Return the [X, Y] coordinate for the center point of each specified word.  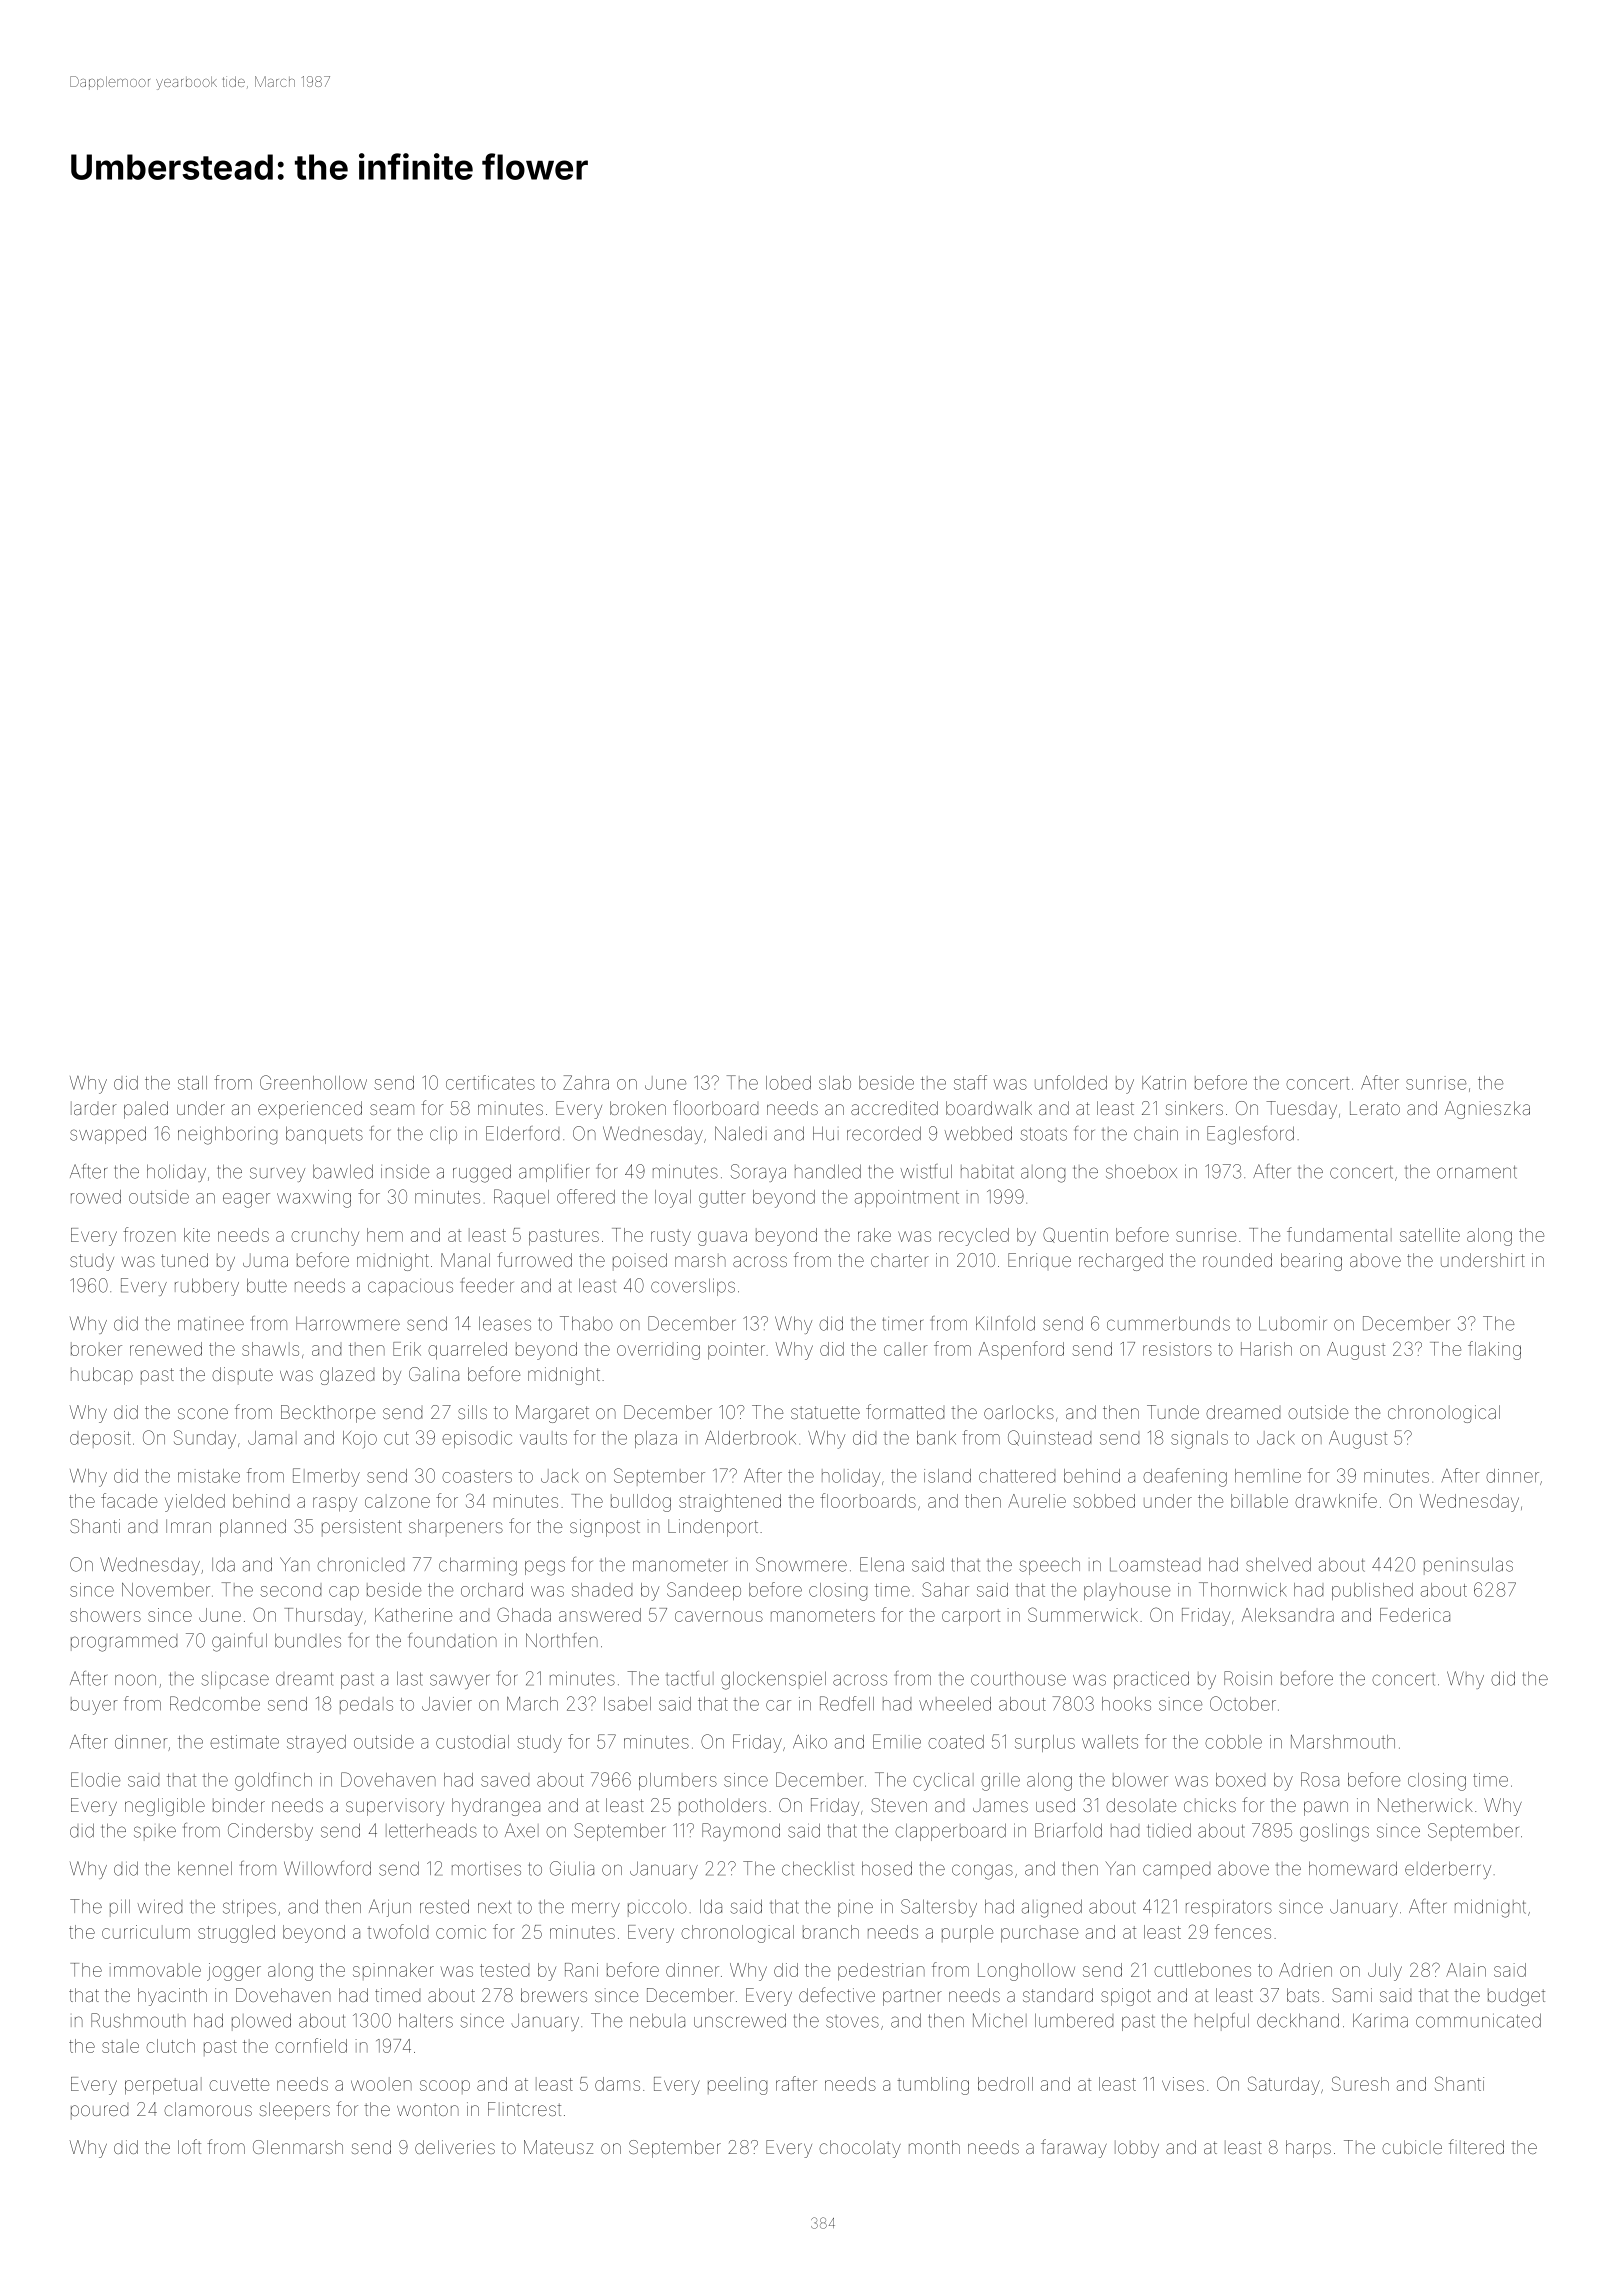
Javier [447, 1704]
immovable [155, 1970]
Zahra [586, 1082]
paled [146, 1110]
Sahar [945, 1589]
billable [1259, 1501]
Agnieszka [1487, 1110]
